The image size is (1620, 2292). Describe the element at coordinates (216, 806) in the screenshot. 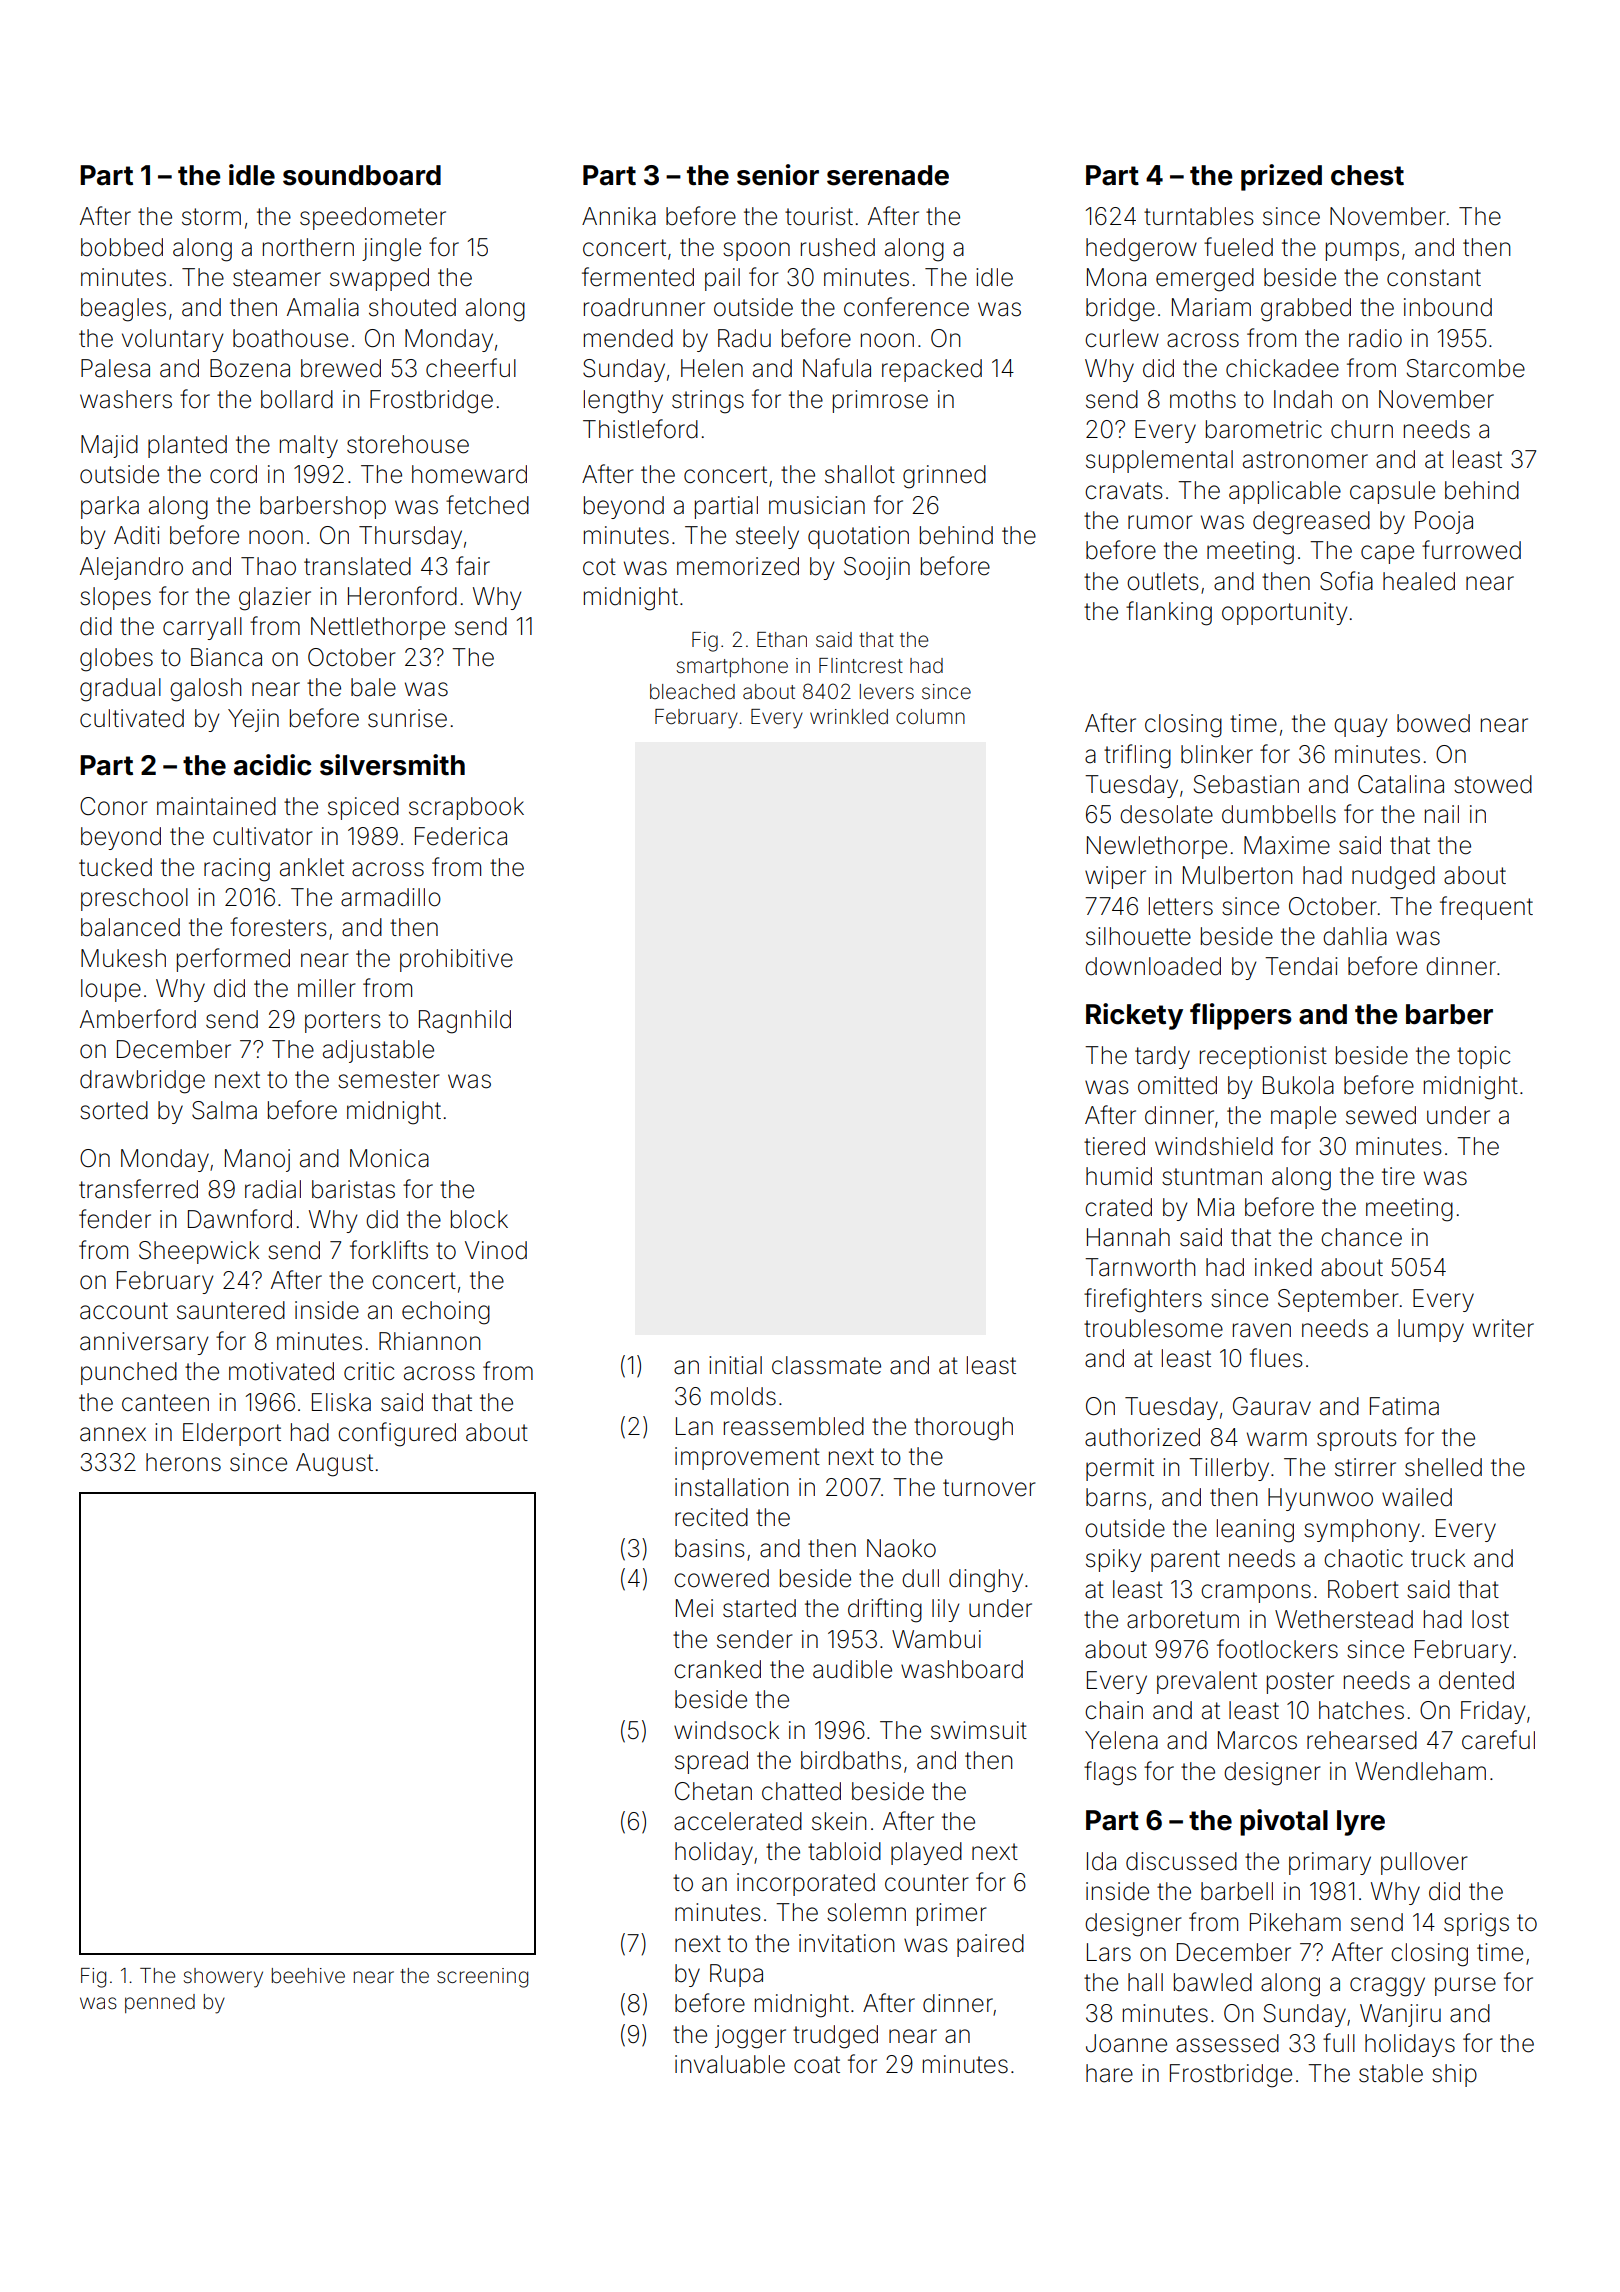

I see `maintained` at that location.
